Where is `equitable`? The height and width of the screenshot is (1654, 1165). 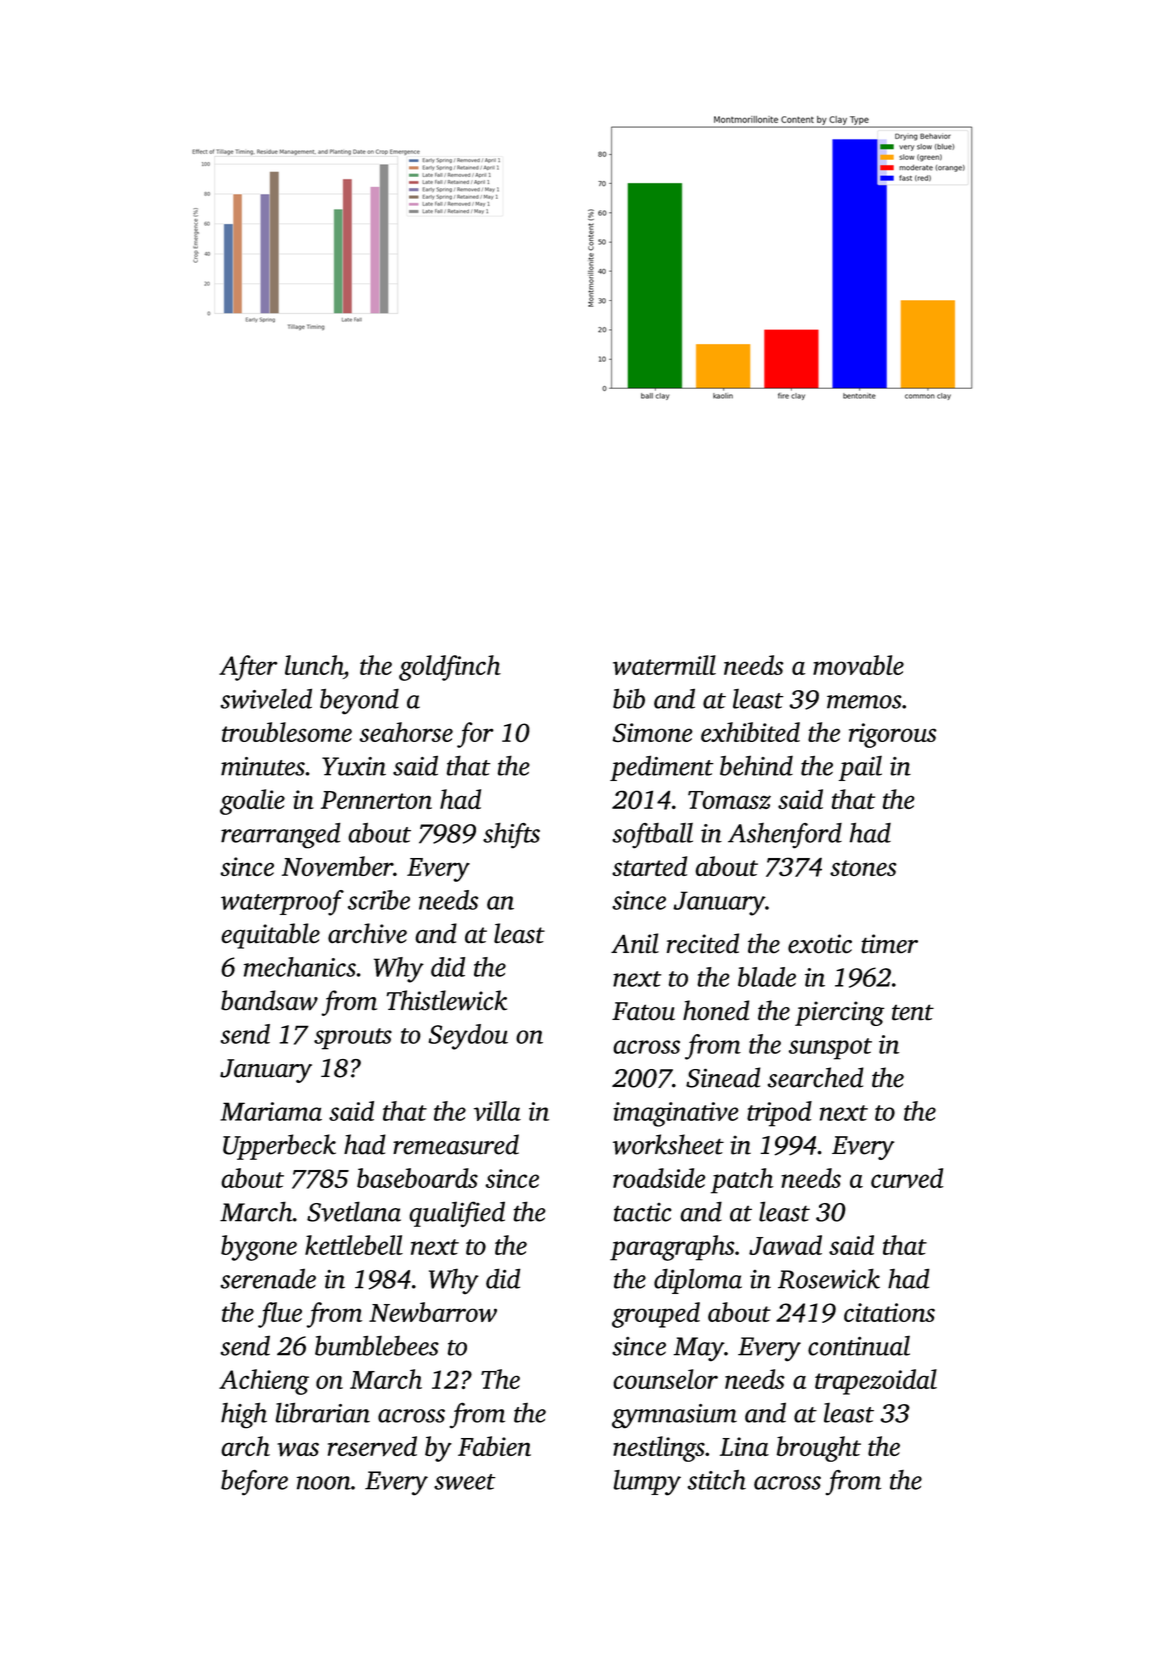 equitable is located at coordinates (270, 936).
